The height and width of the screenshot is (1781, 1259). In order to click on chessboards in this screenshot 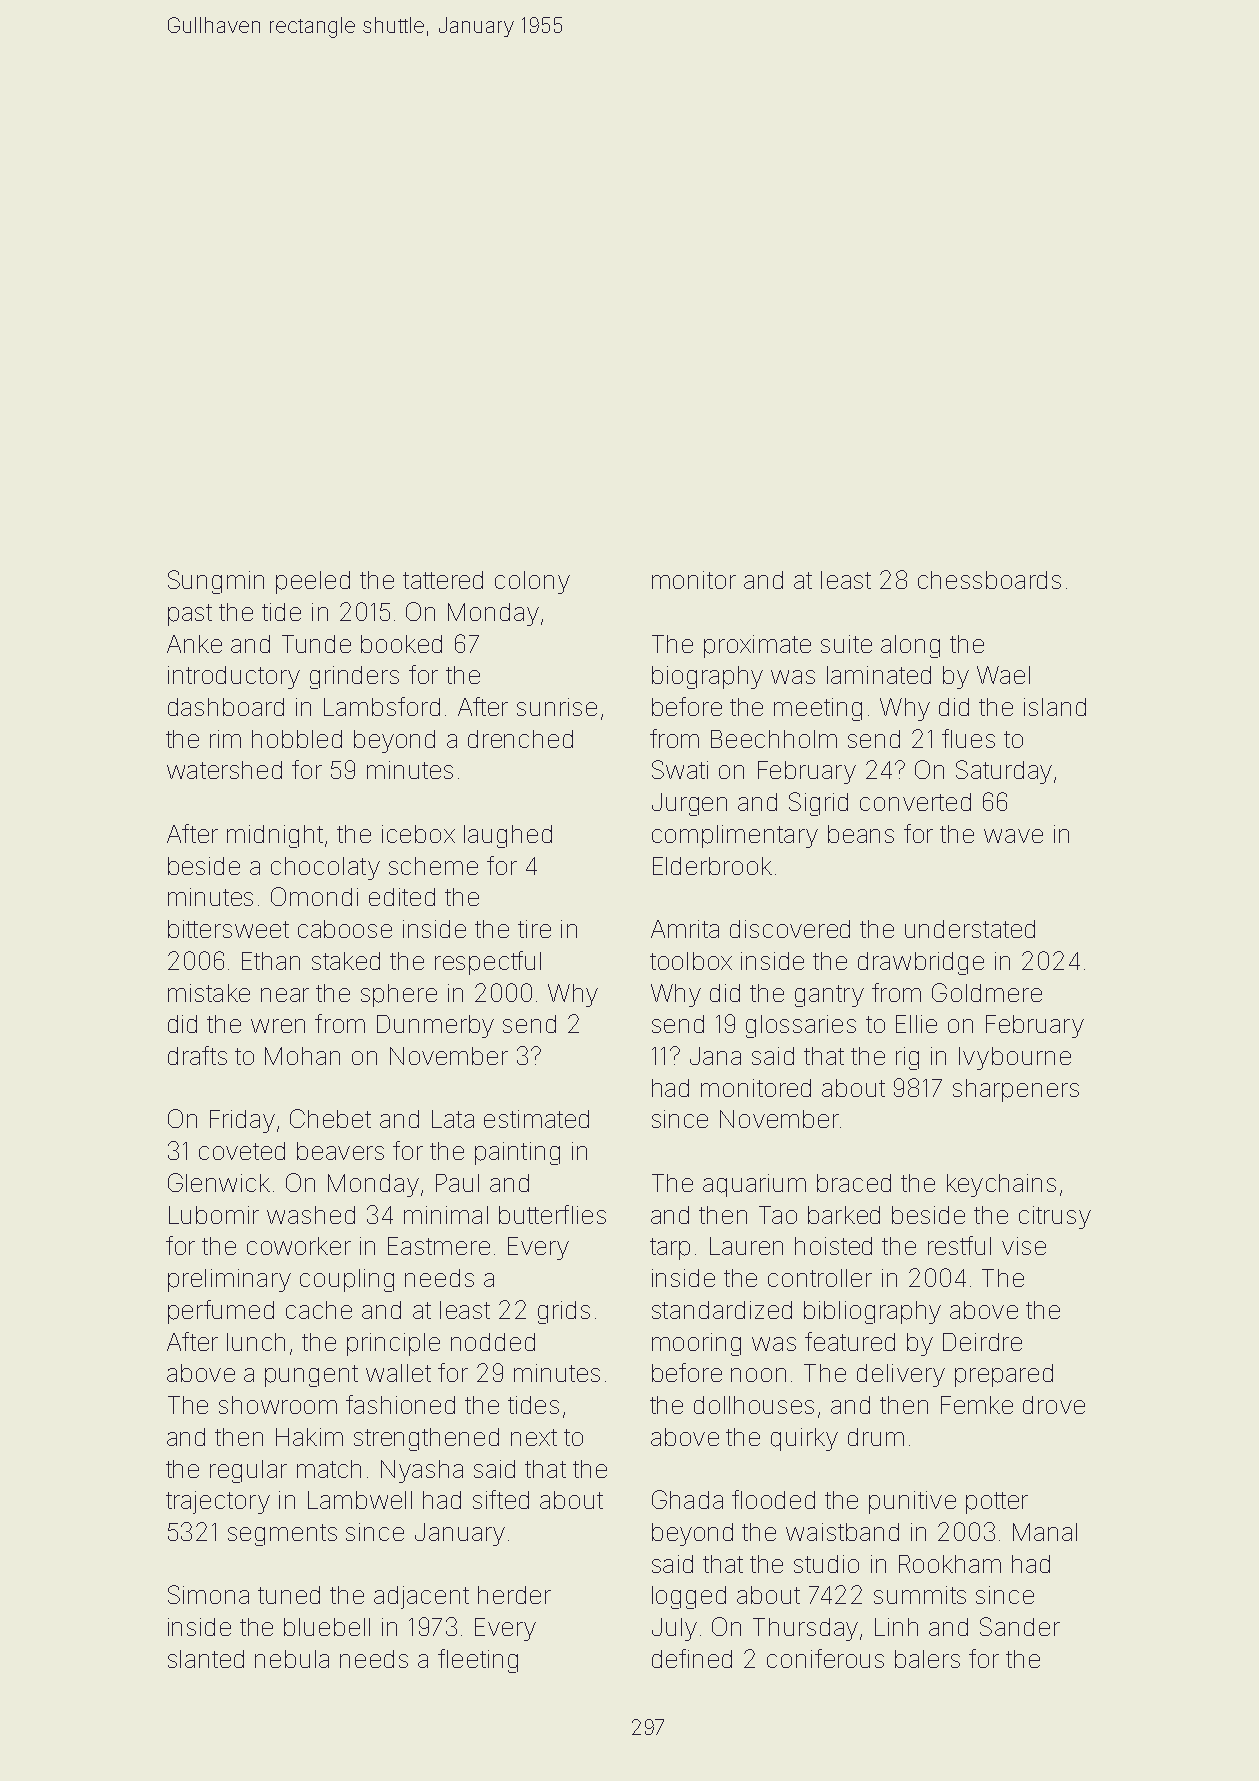, I will do `click(989, 580)`.
